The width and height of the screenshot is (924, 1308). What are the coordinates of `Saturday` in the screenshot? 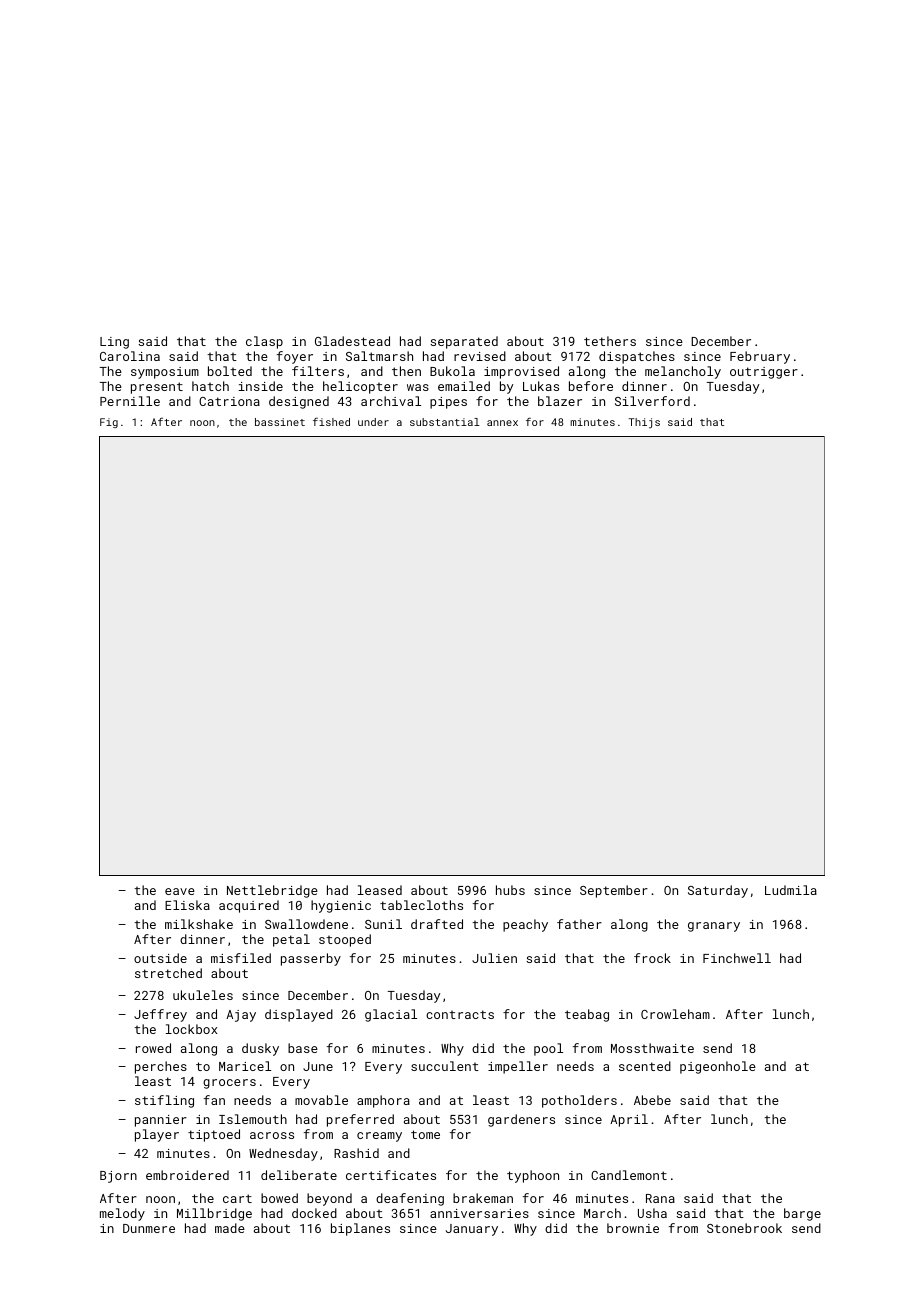 It's located at (718, 891).
